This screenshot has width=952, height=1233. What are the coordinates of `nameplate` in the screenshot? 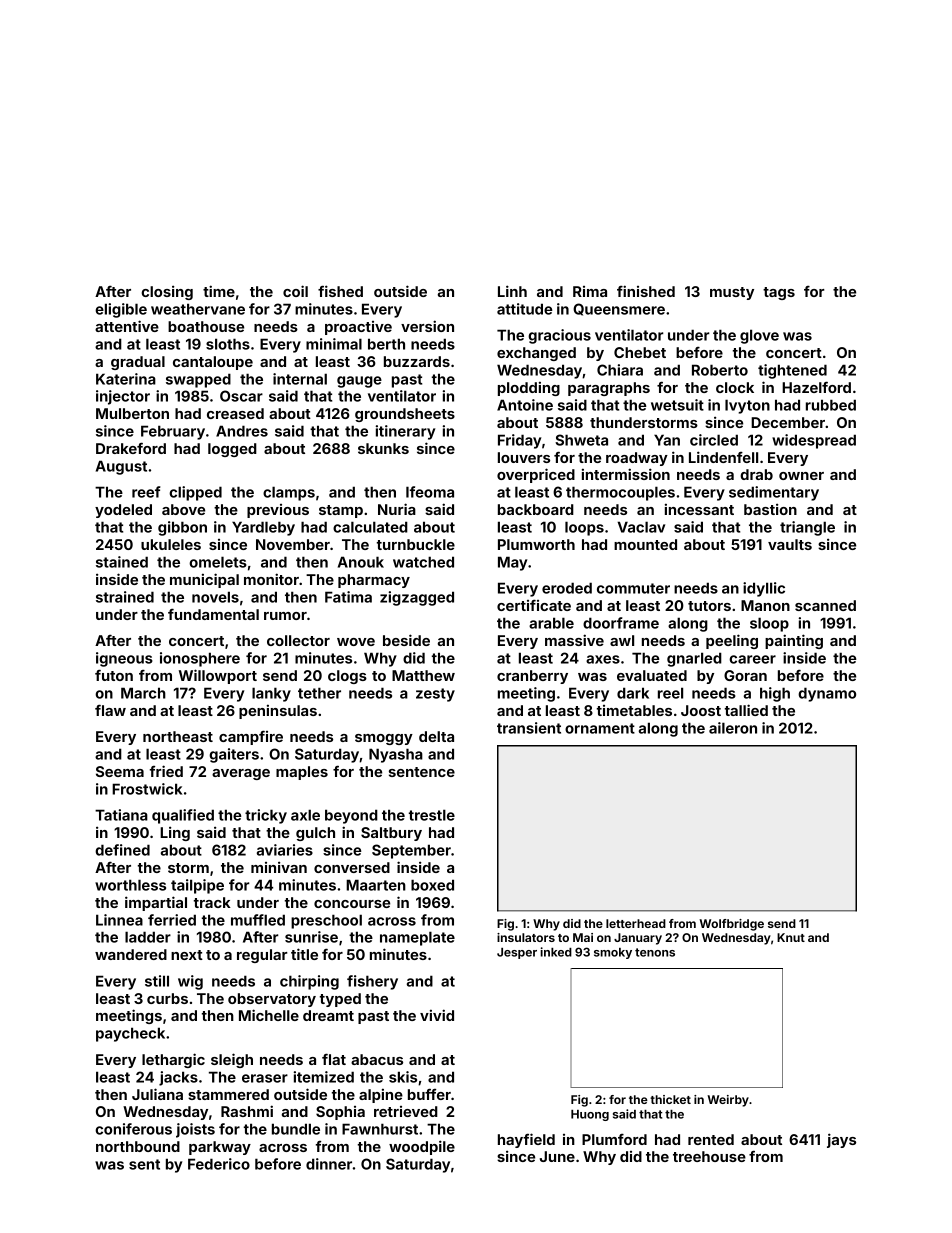 It's located at (417, 938).
